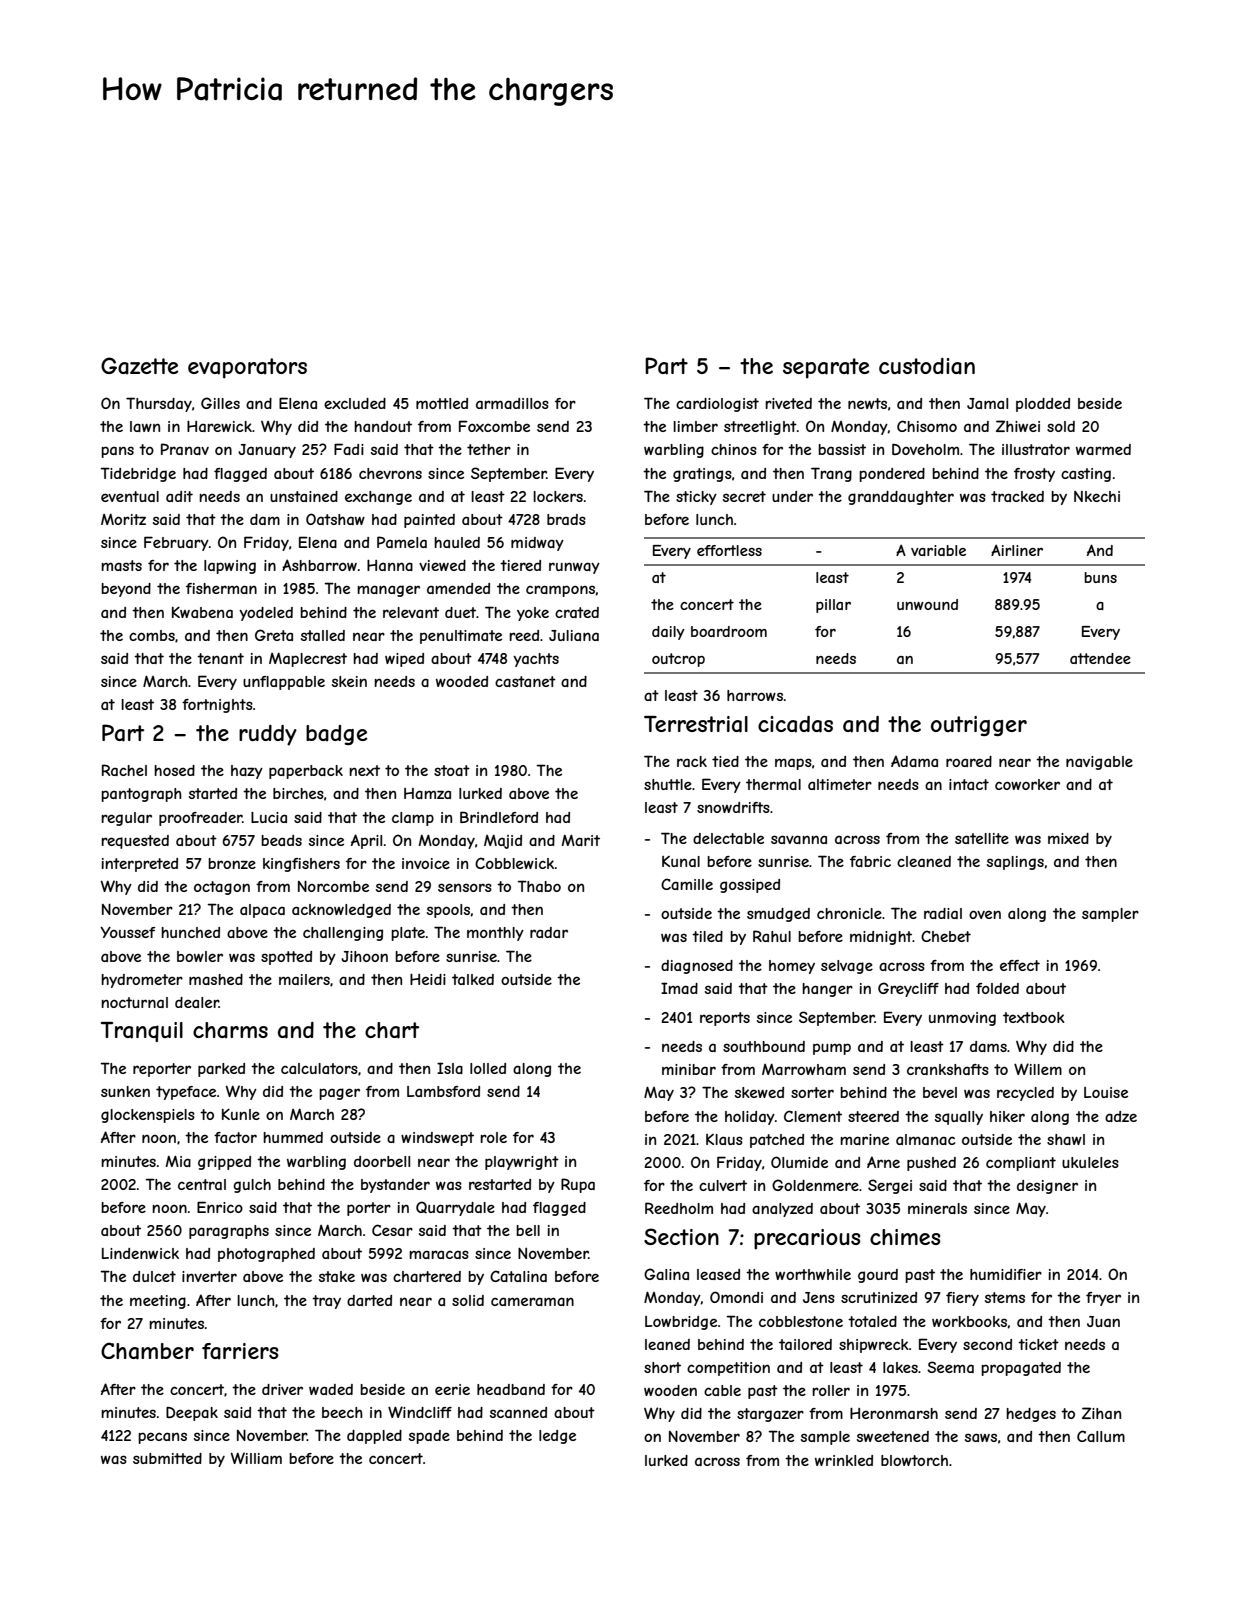 This screenshot has width=1245, height=1612. What do you see at coordinates (1103, 1299) in the screenshot?
I see `fryer` at bounding box center [1103, 1299].
